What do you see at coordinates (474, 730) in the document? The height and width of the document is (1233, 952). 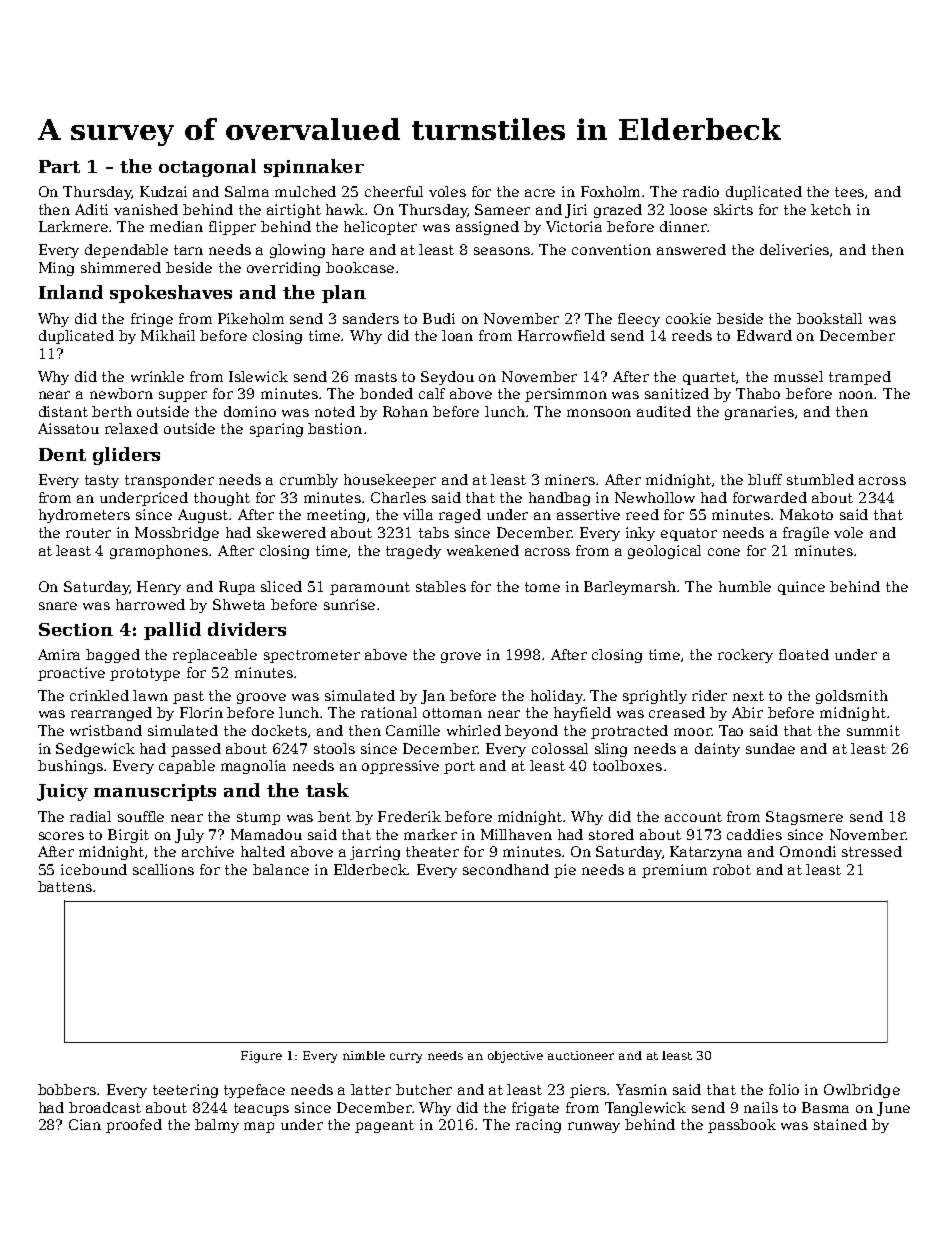 I see `whirled` at bounding box center [474, 730].
